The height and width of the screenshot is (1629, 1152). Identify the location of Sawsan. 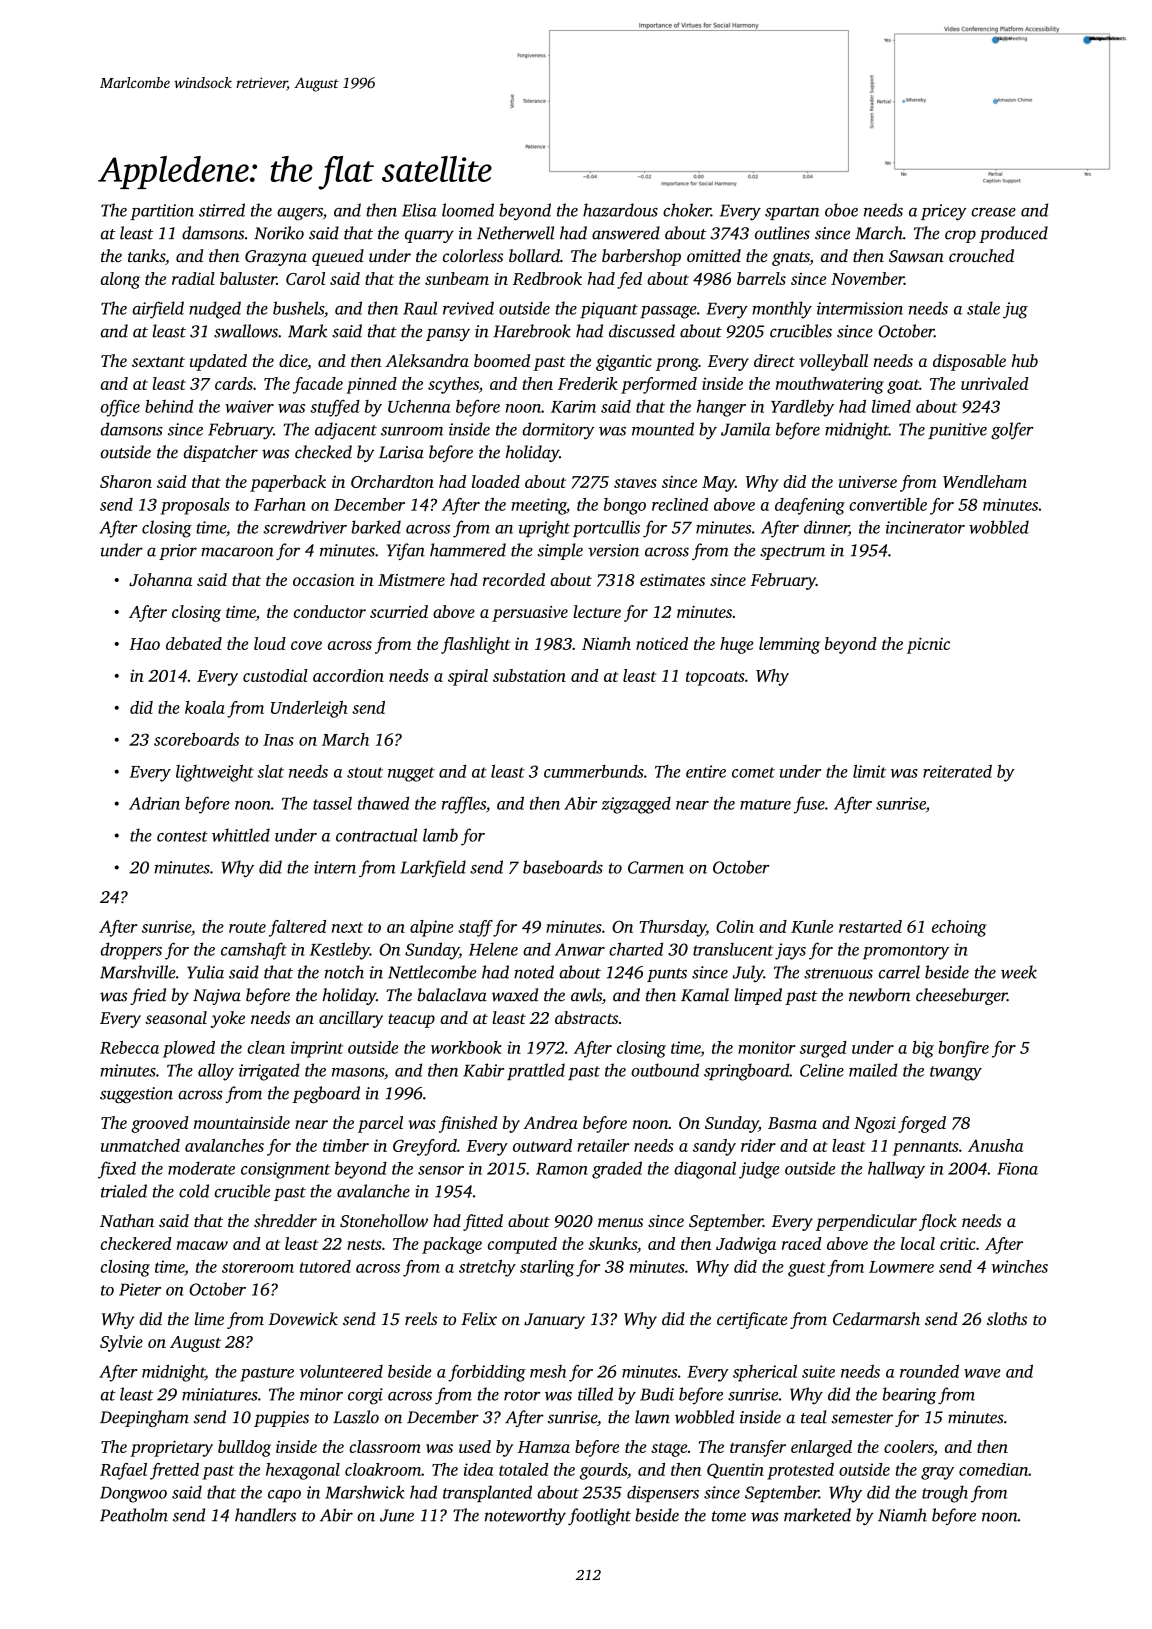
(916, 256).
